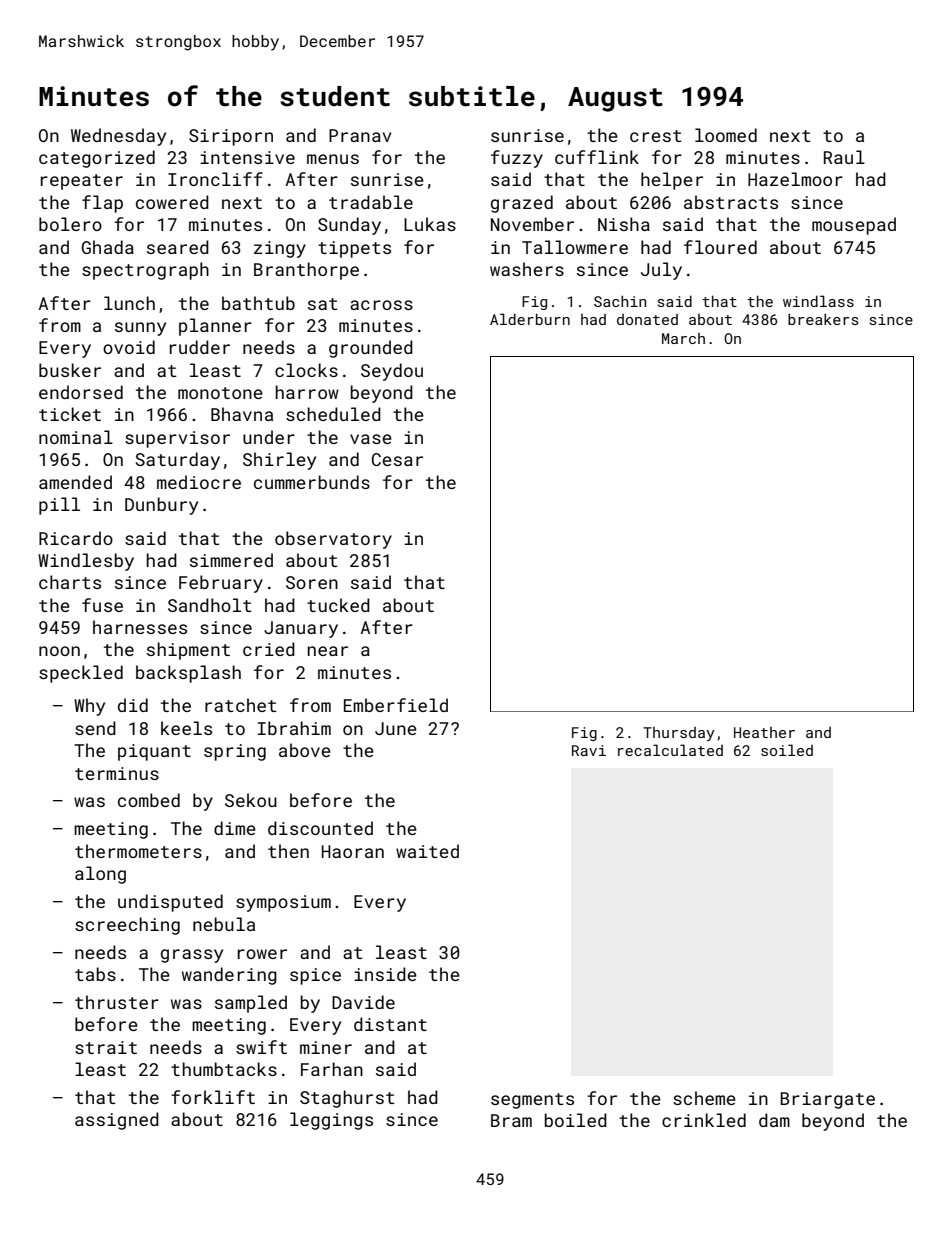  Describe the element at coordinates (823, 319) in the screenshot. I see `breakers` at that location.
